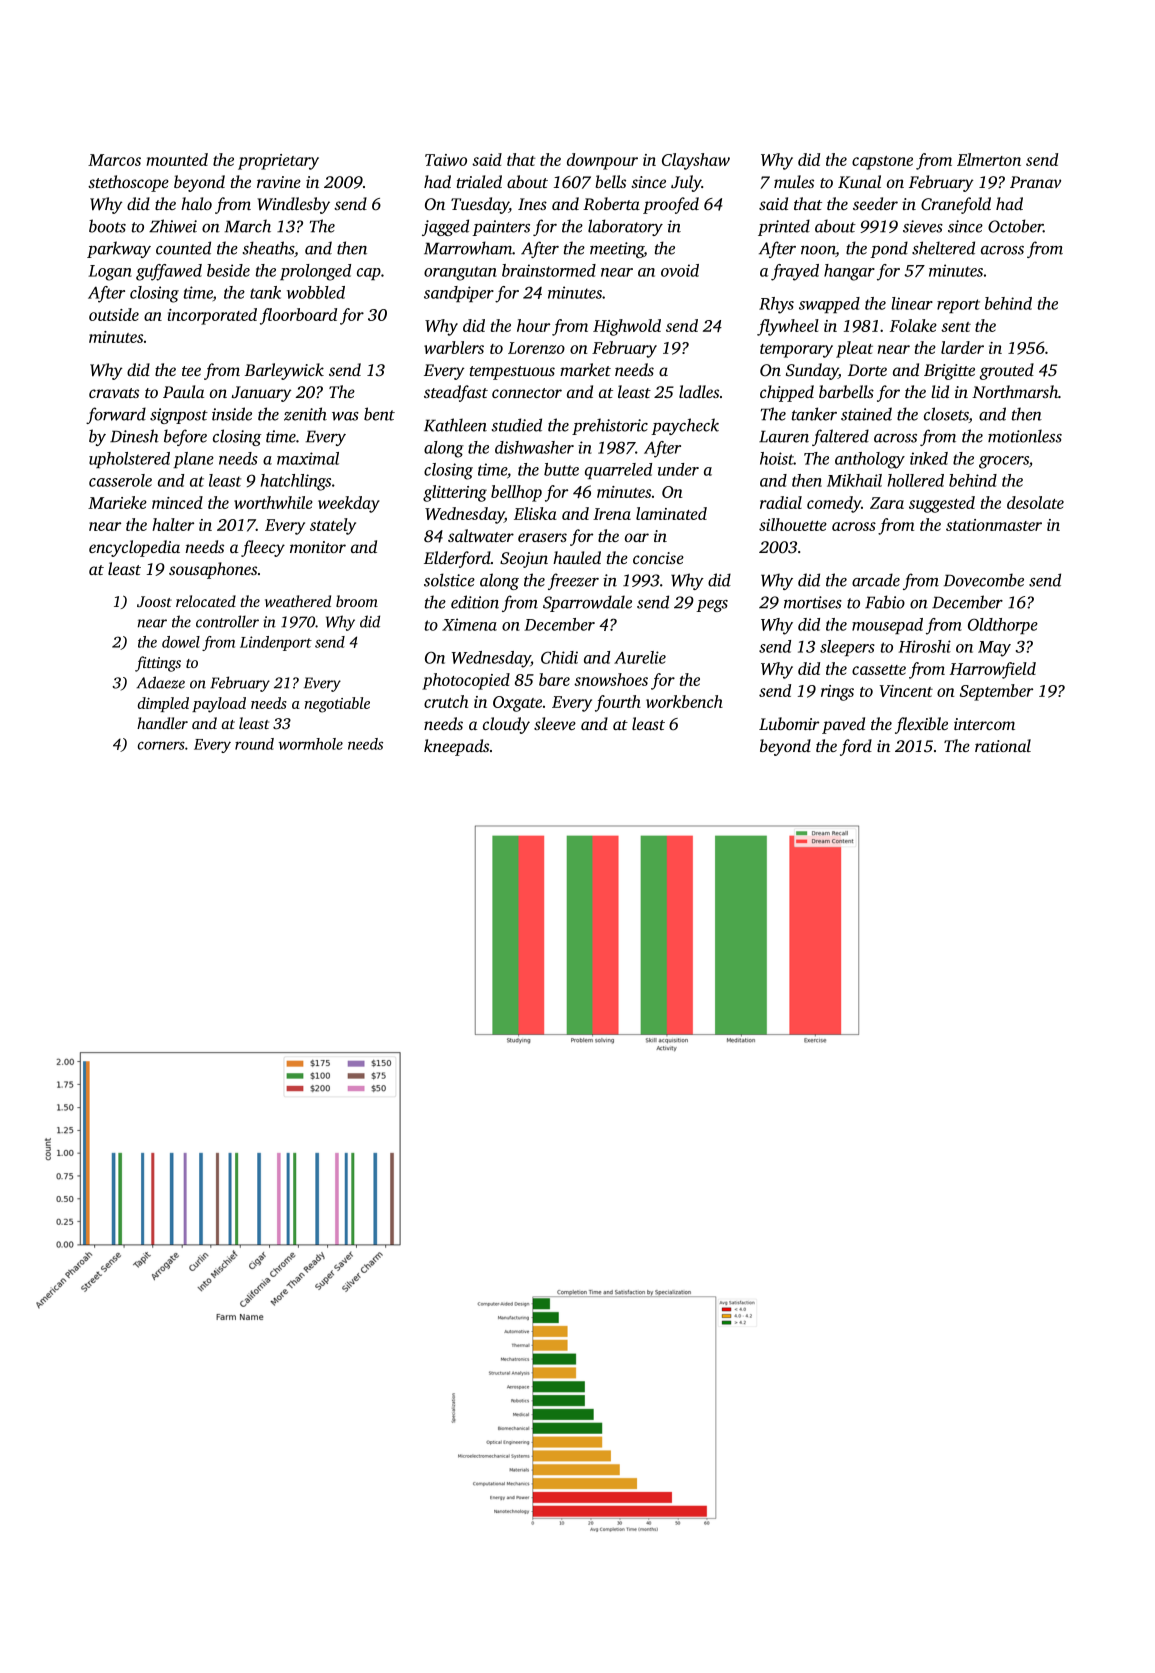  Describe the element at coordinates (1004, 462) in the screenshot. I see `grocers` at that location.
